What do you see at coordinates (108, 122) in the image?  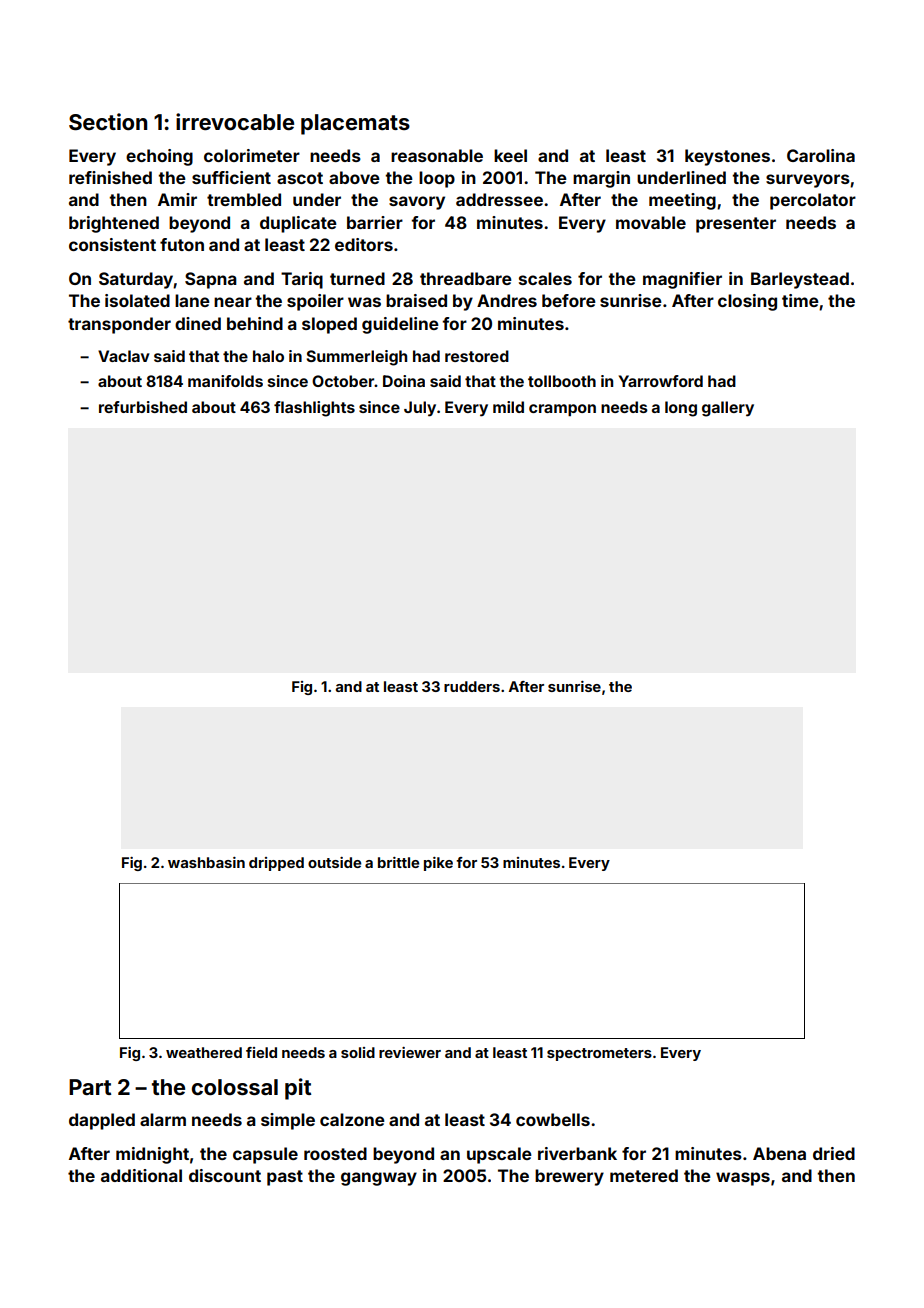 I see `Section` at bounding box center [108, 122].
